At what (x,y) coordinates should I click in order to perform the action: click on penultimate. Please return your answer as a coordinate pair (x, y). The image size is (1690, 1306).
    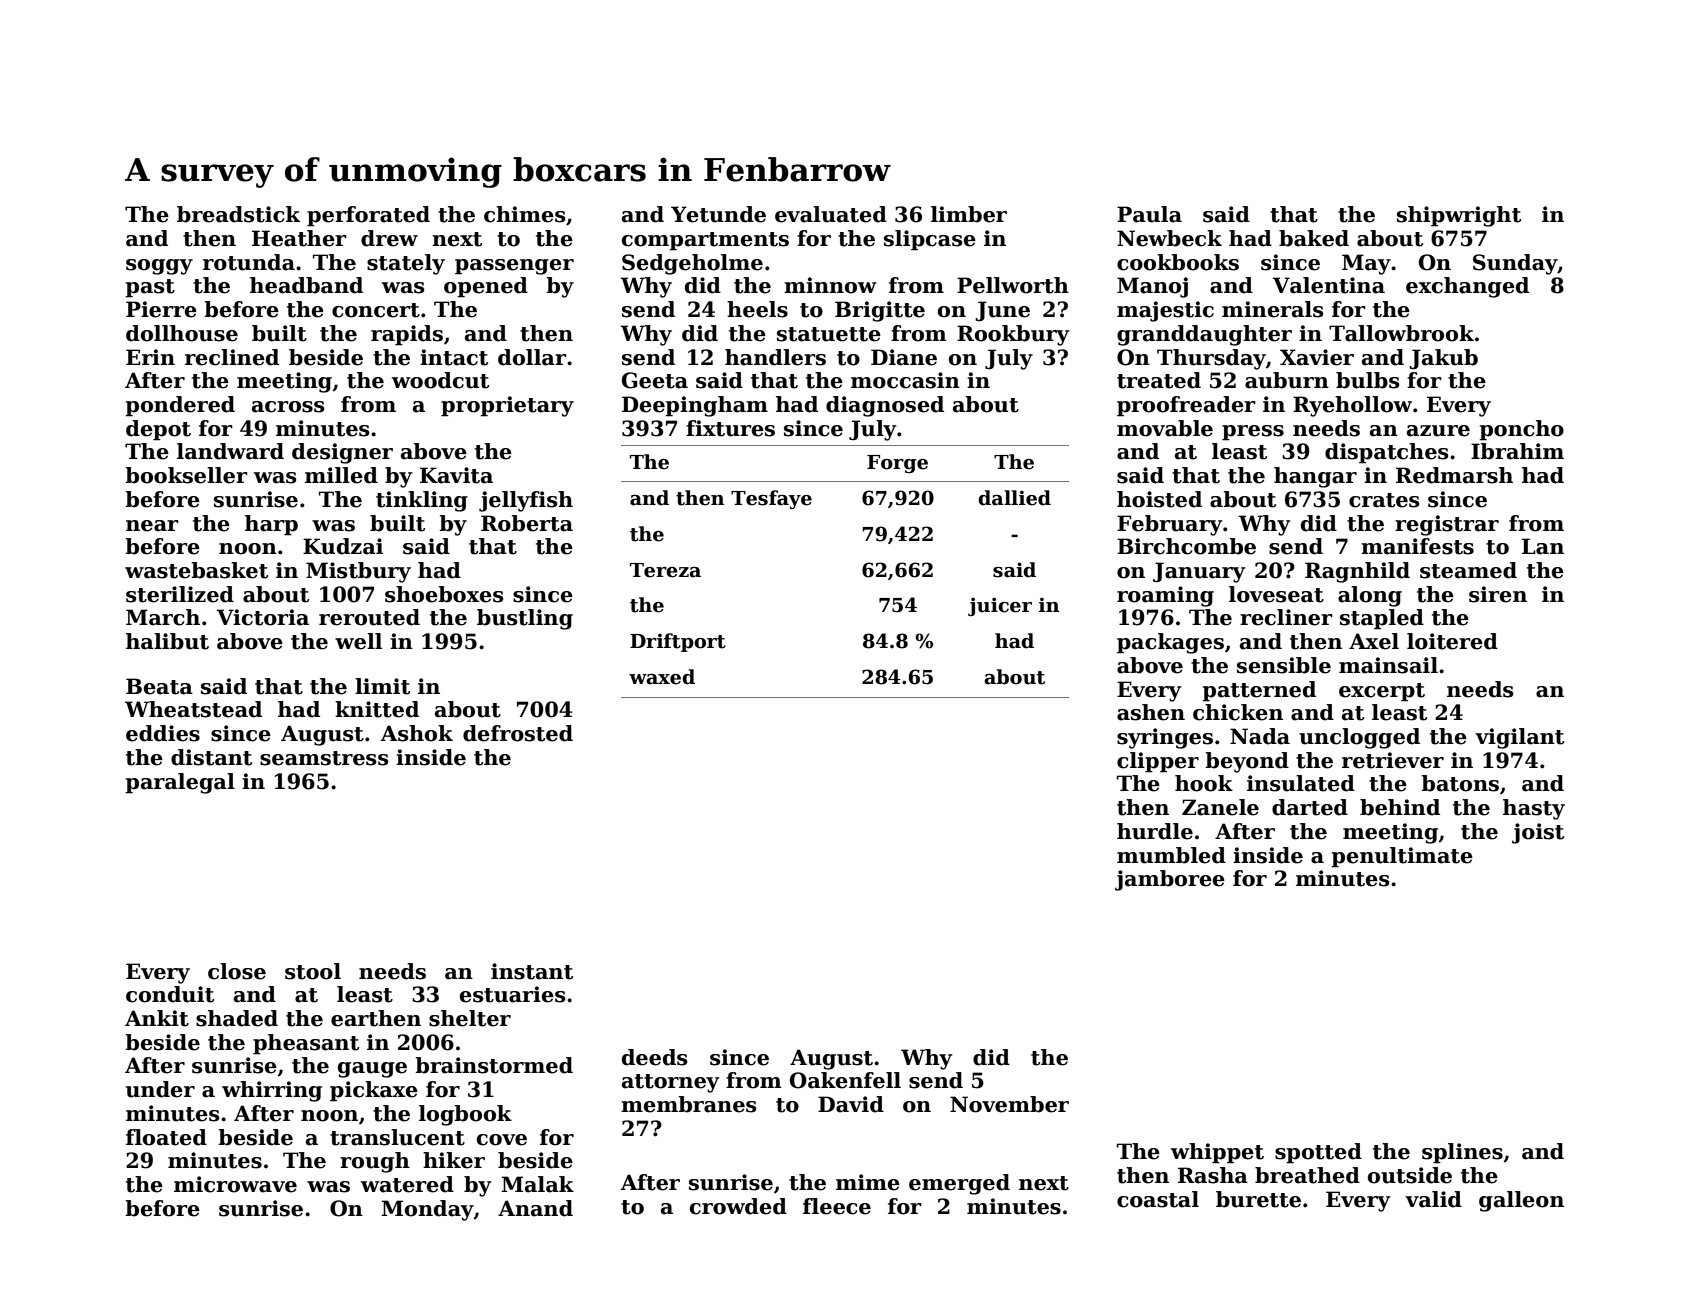
    Looking at the image, I should click on (1402, 857).
